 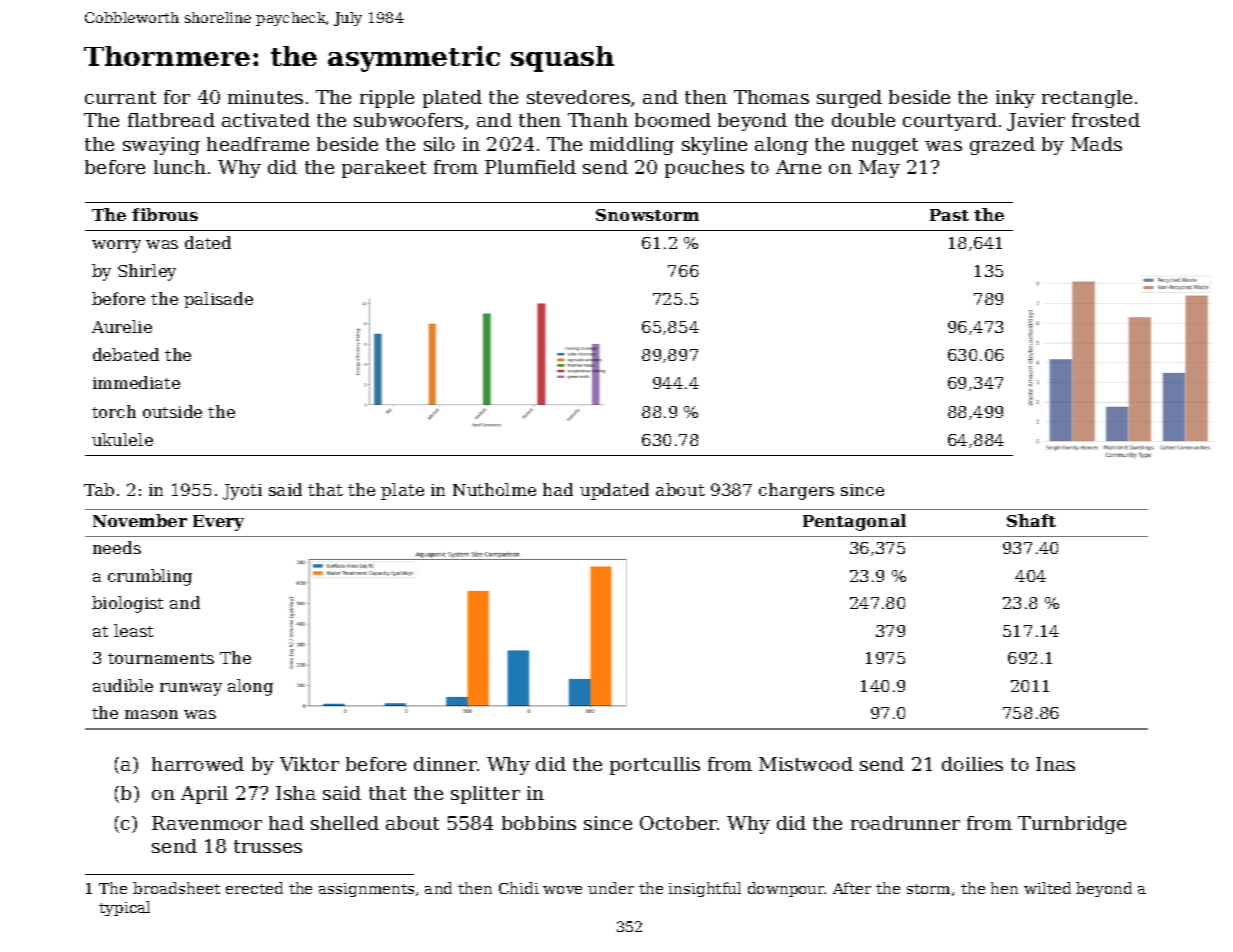 What do you see at coordinates (99, 489) in the screenshot?
I see `Tab` at bounding box center [99, 489].
